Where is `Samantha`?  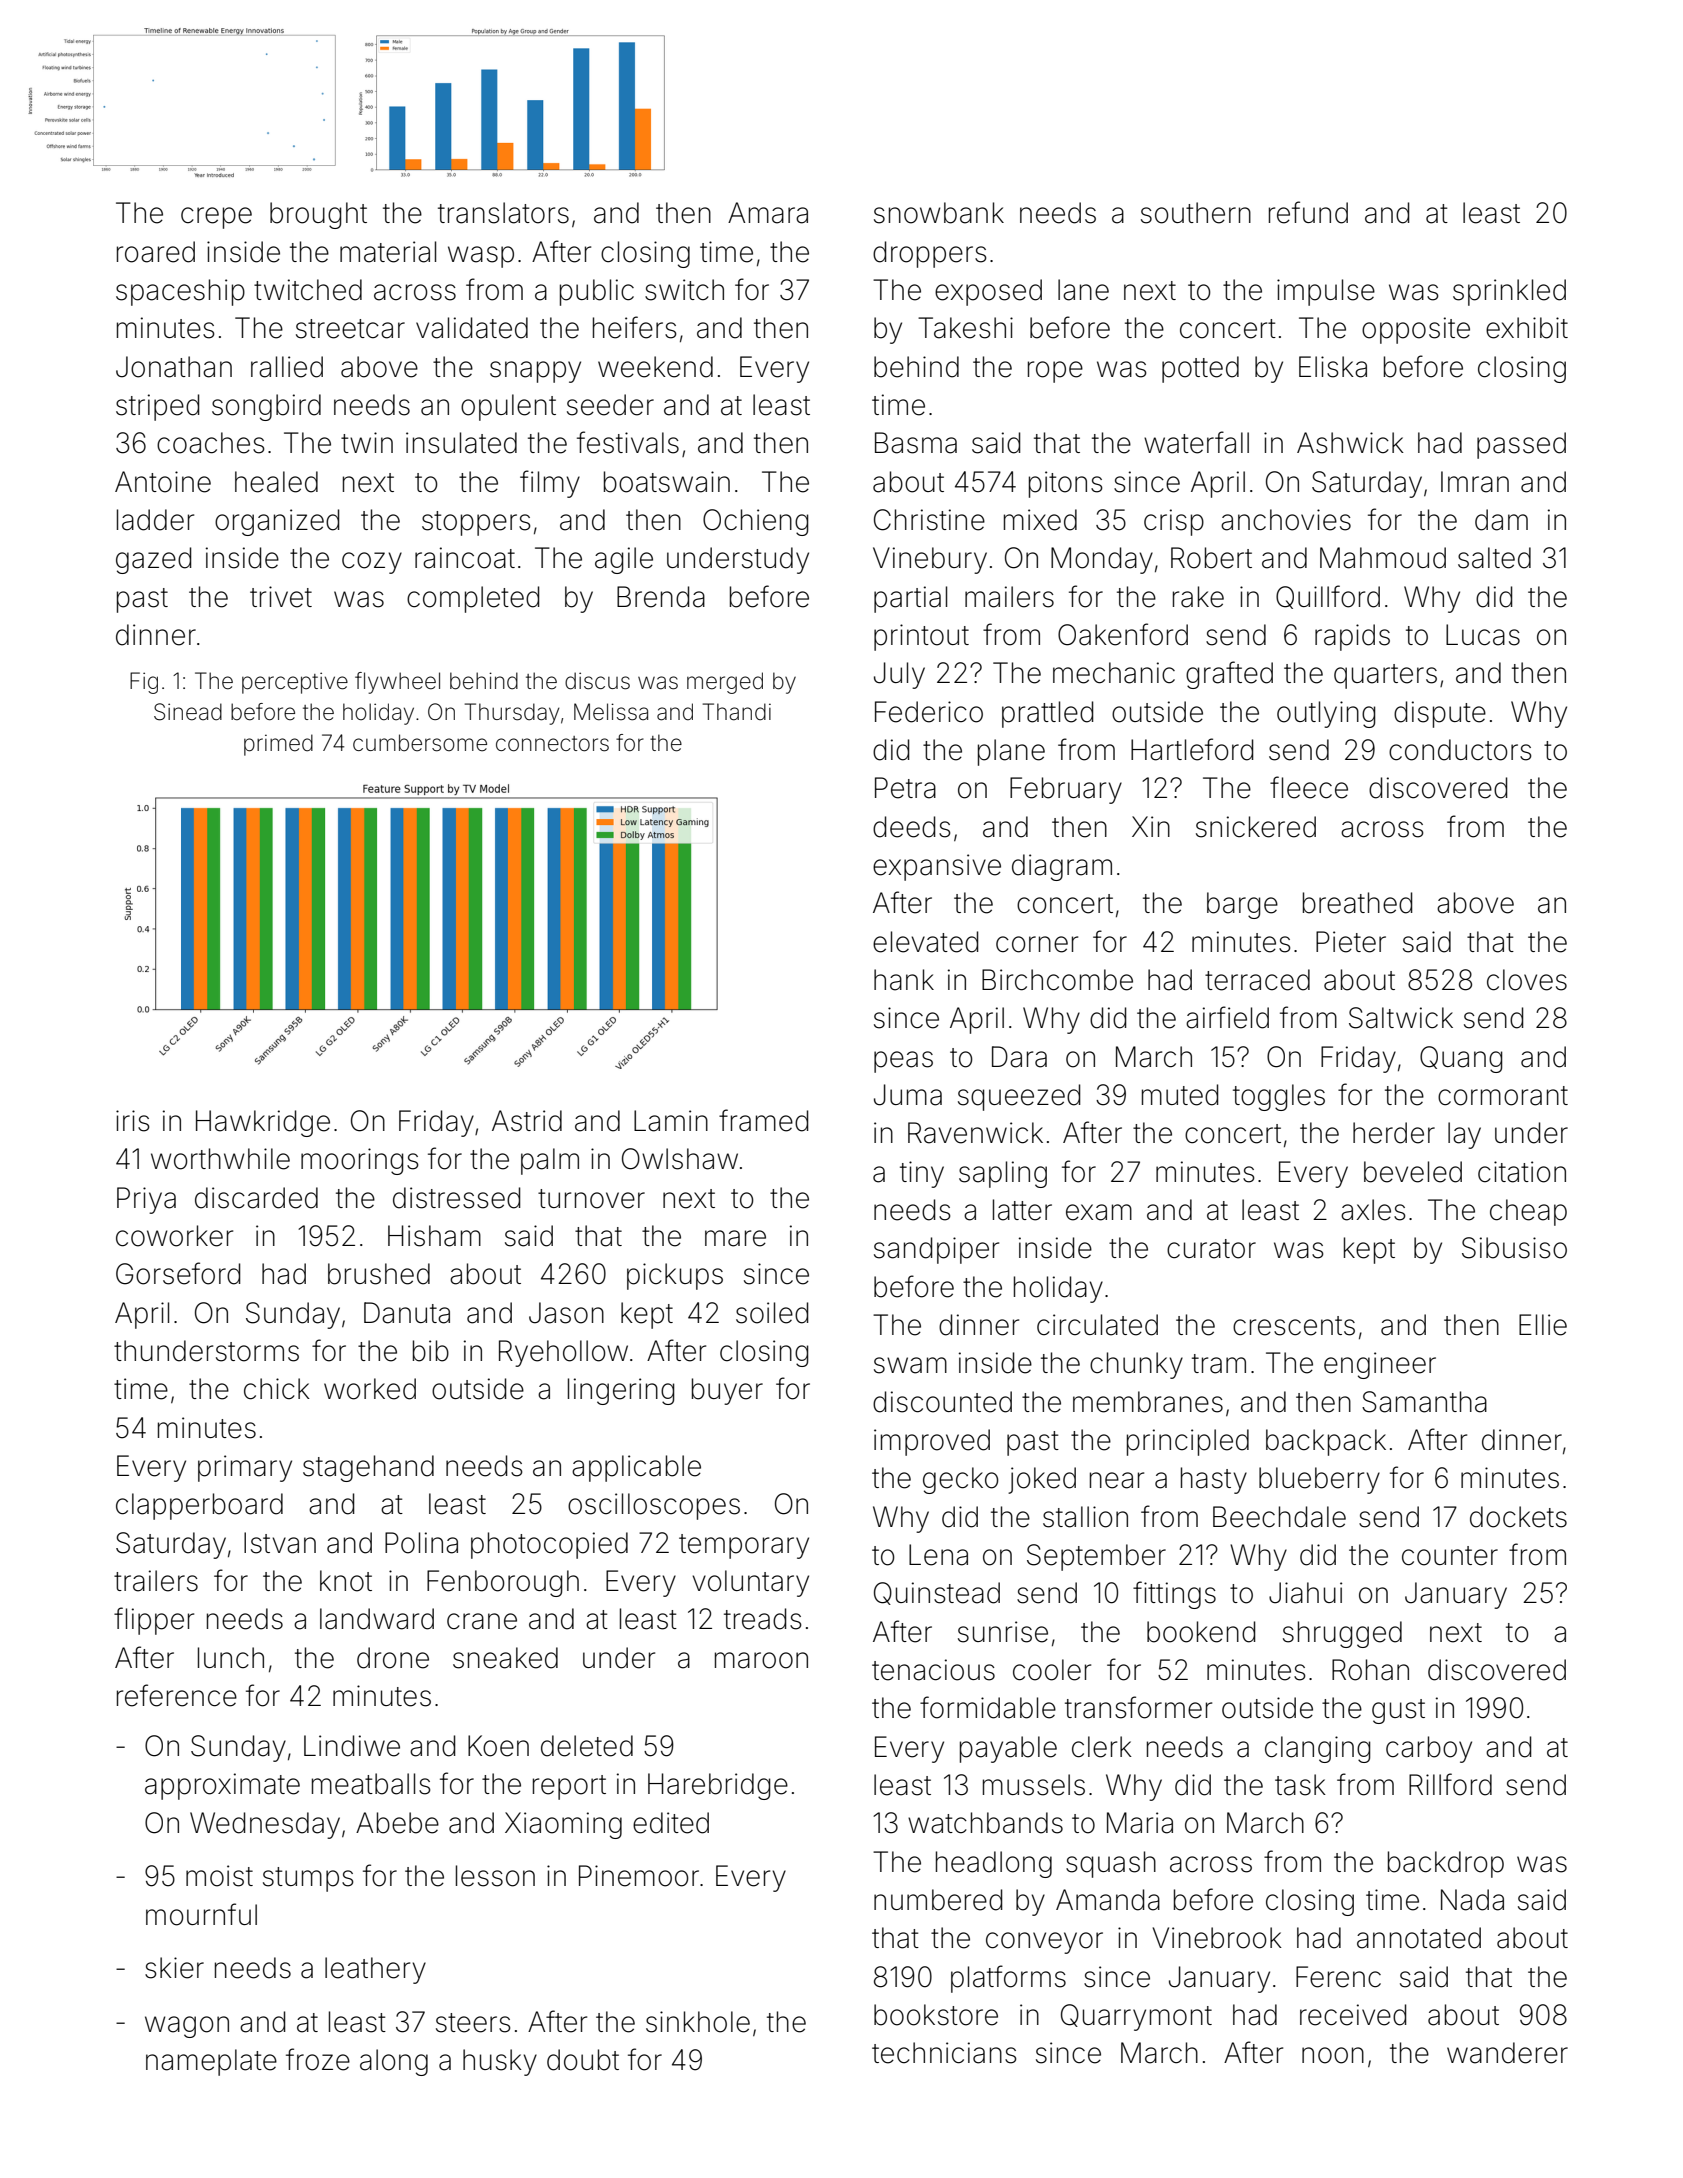
Samantha is located at coordinates (1424, 1402).
